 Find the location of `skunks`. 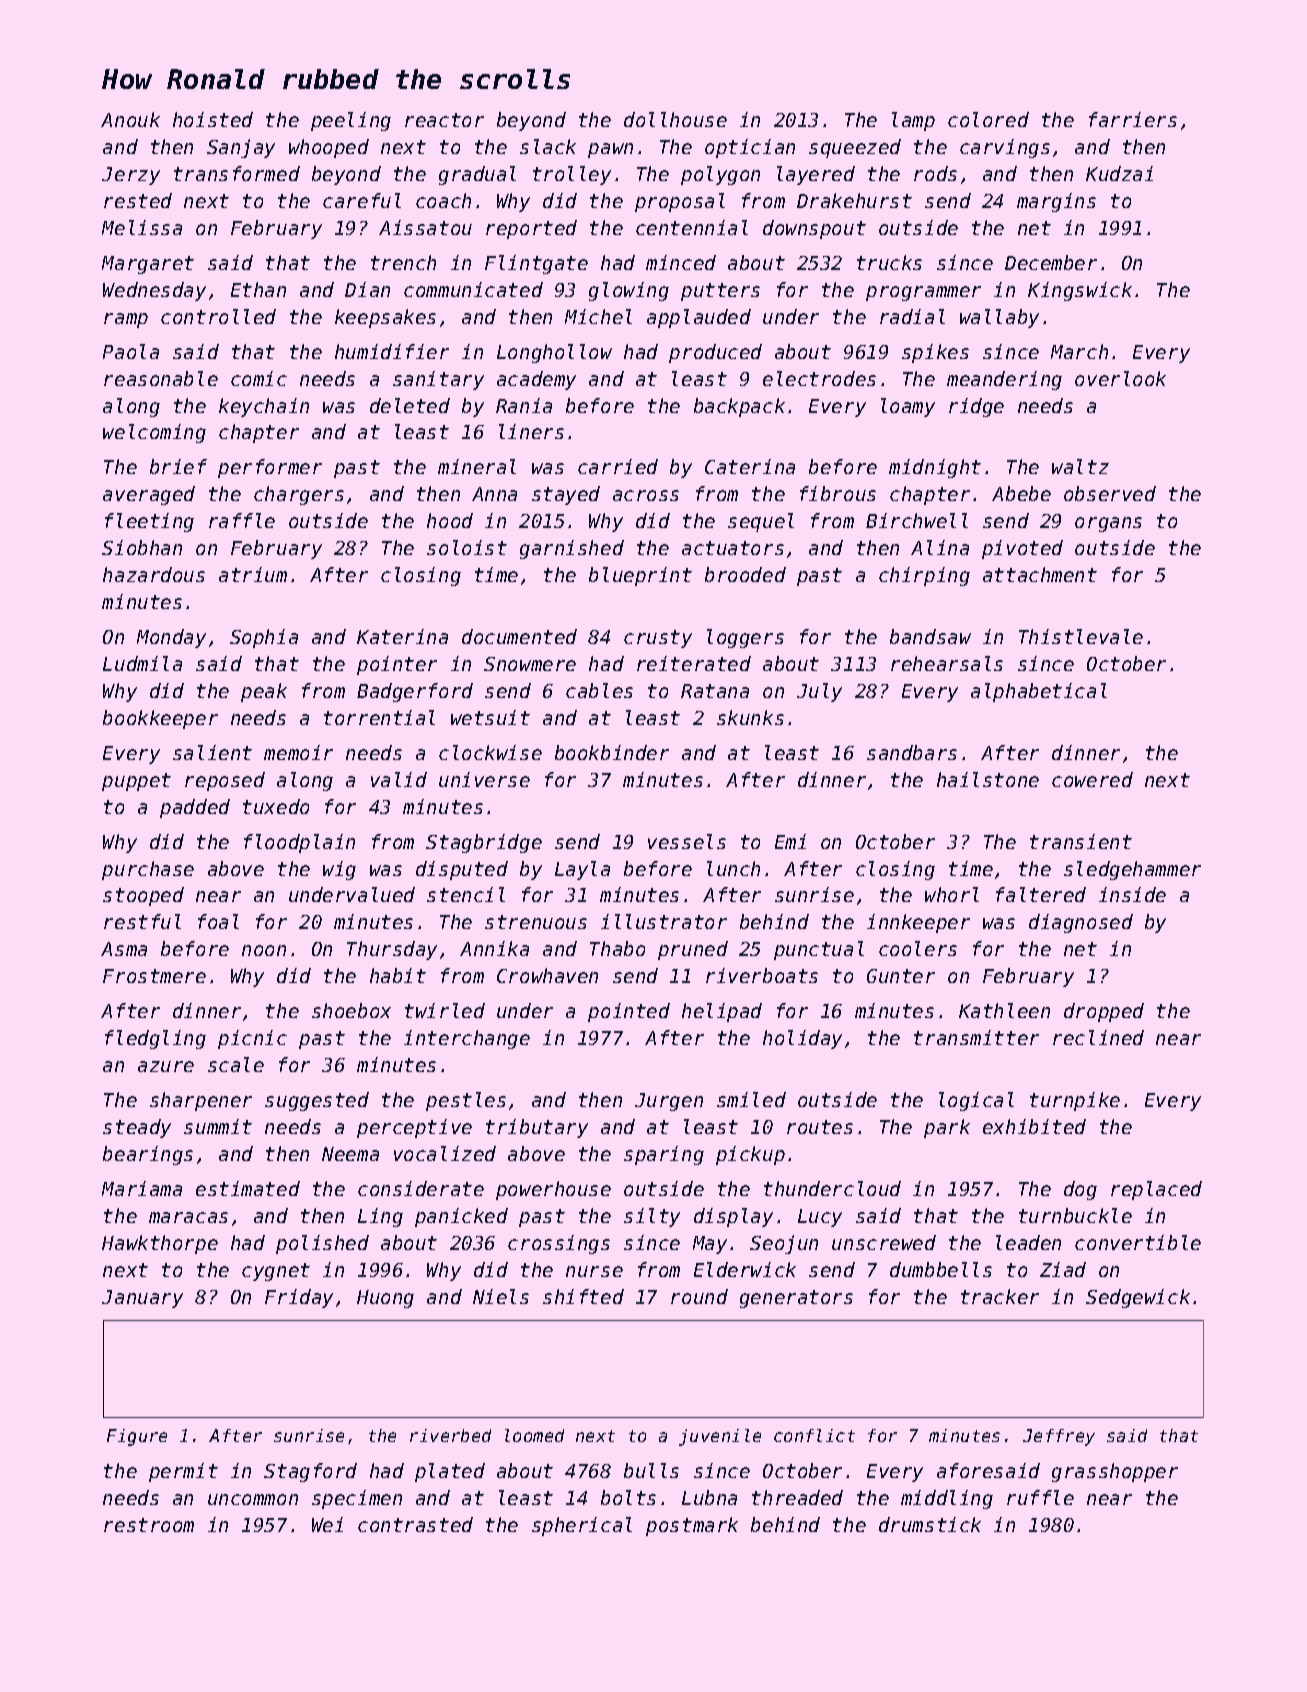

skunks is located at coordinates (750, 717).
